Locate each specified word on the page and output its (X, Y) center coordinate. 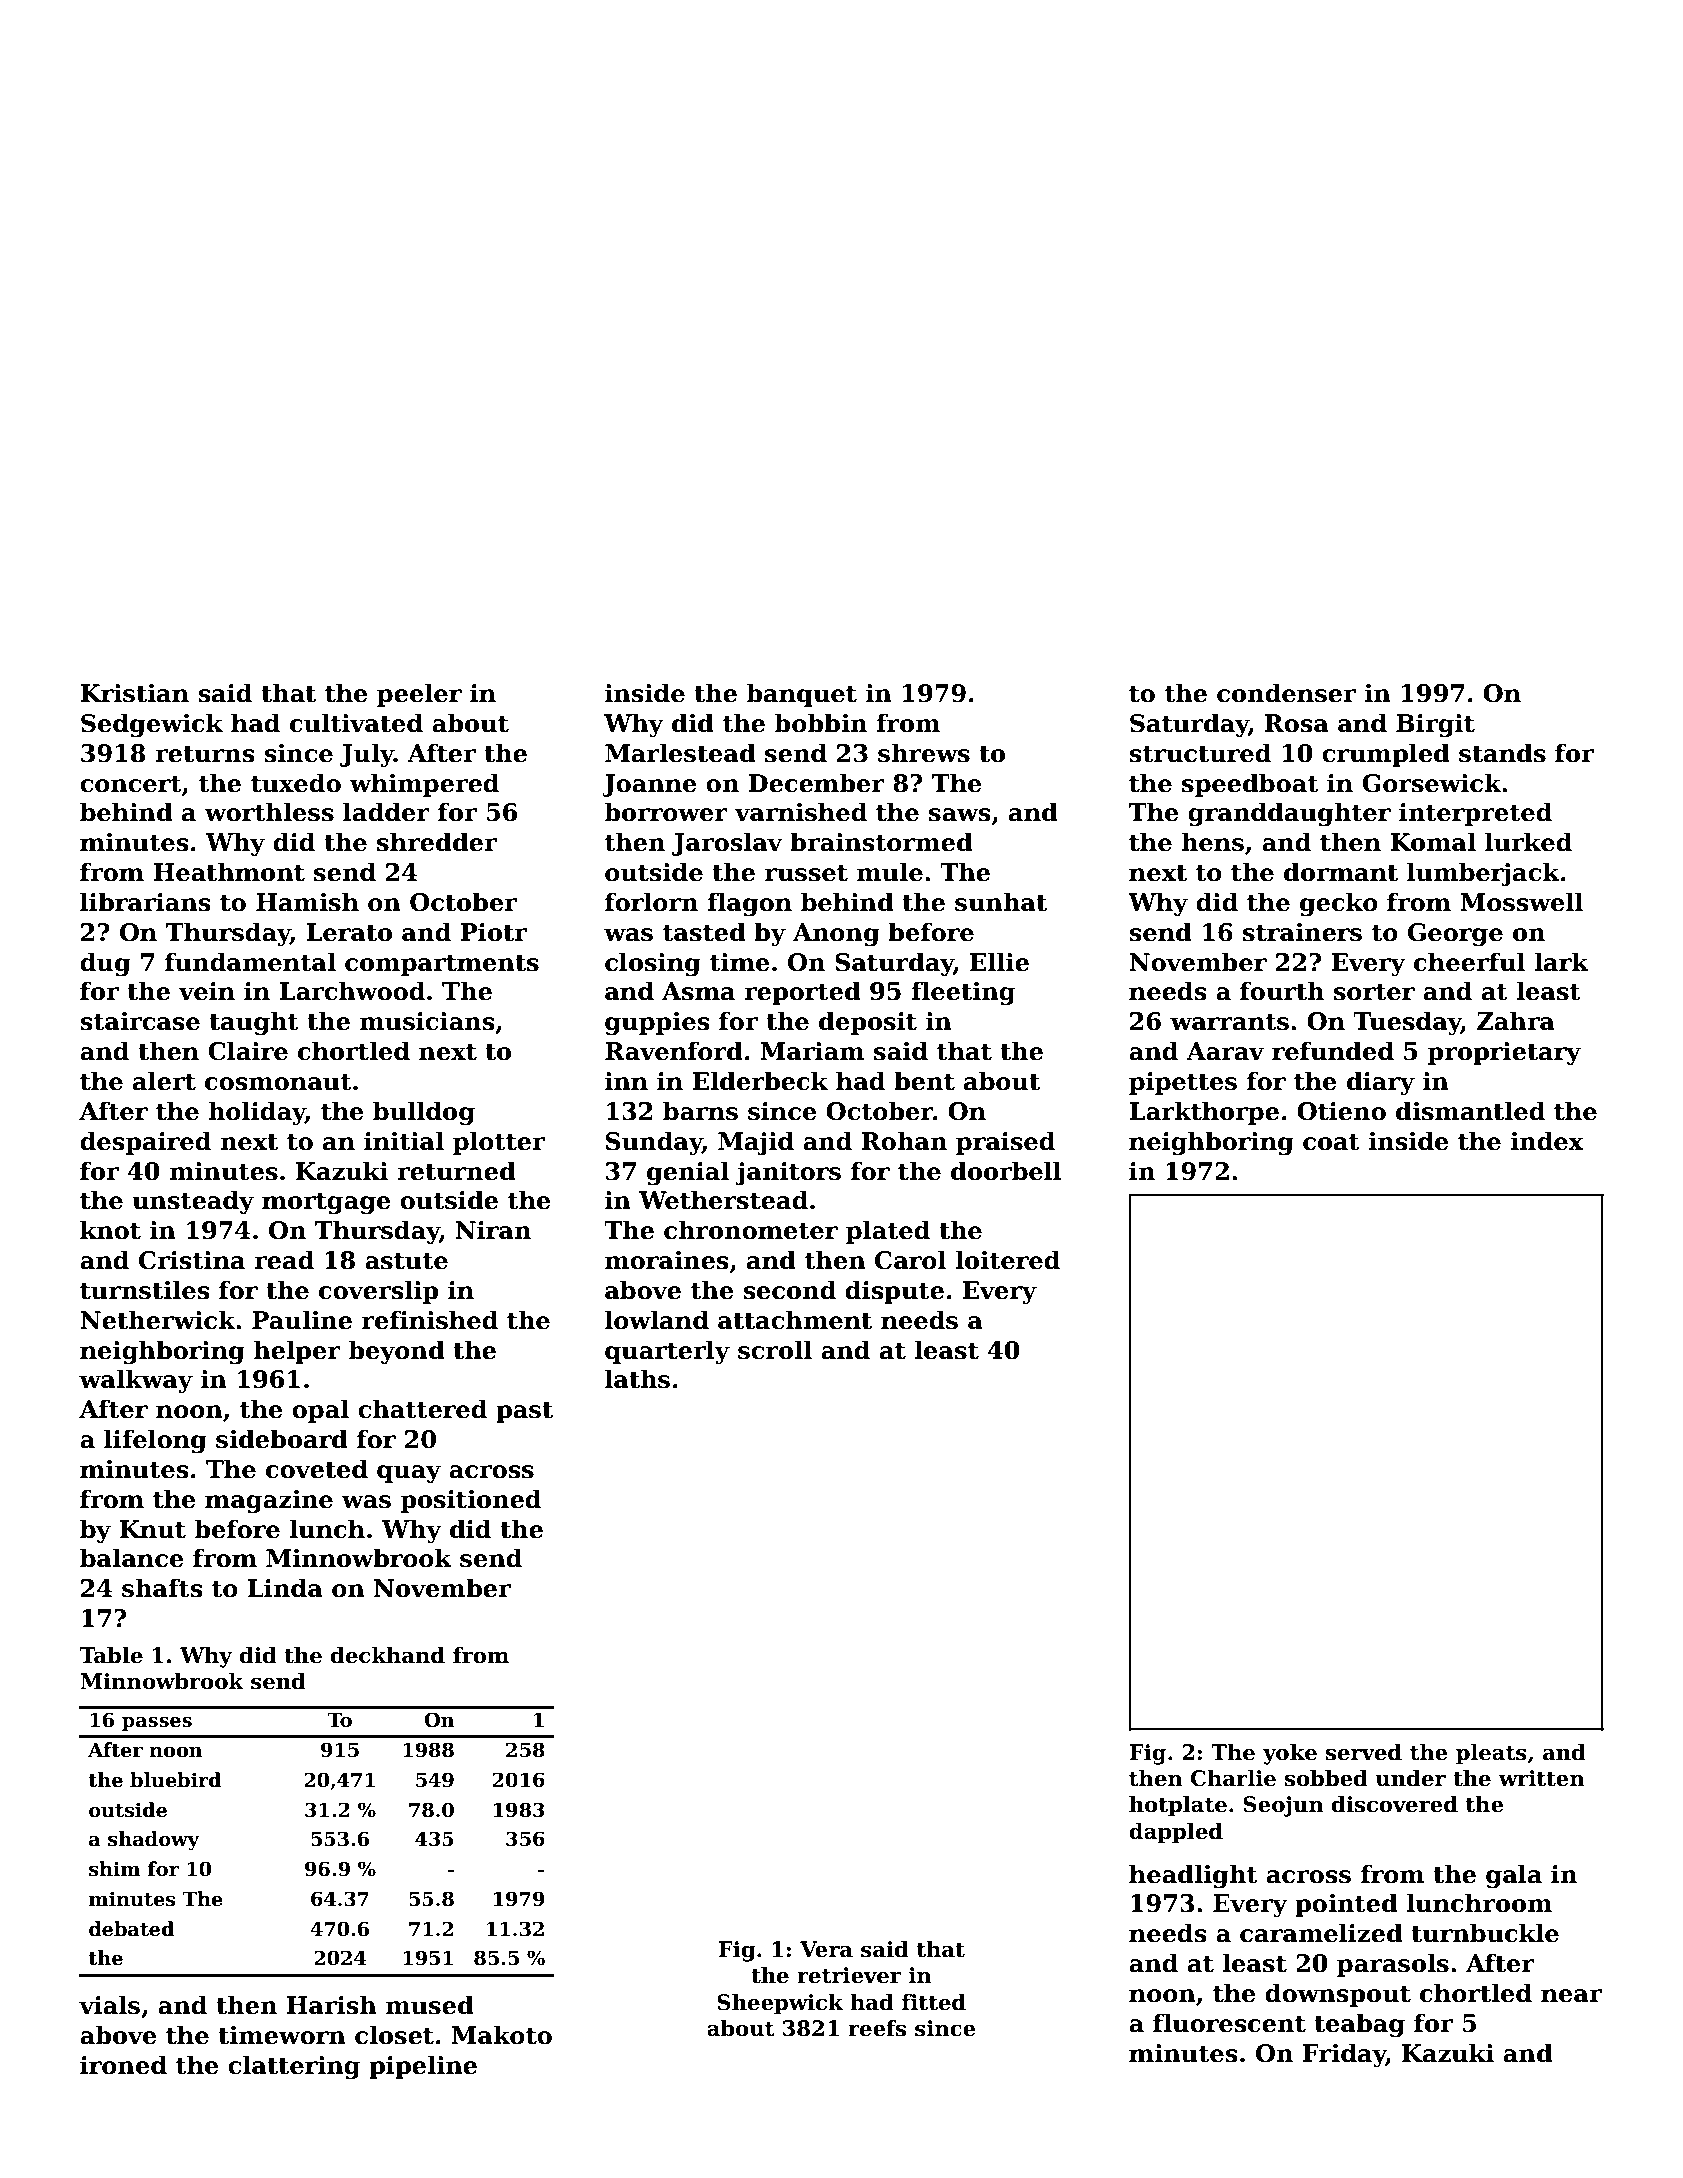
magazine (269, 1502)
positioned (471, 1501)
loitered (1007, 1260)
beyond (397, 1352)
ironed (123, 2065)
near (1571, 1996)
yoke (1290, 1754)
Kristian (134, 693)
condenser (1286, 693)
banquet (802, 695)
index (1547, 1141)
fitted (934, 2002)
